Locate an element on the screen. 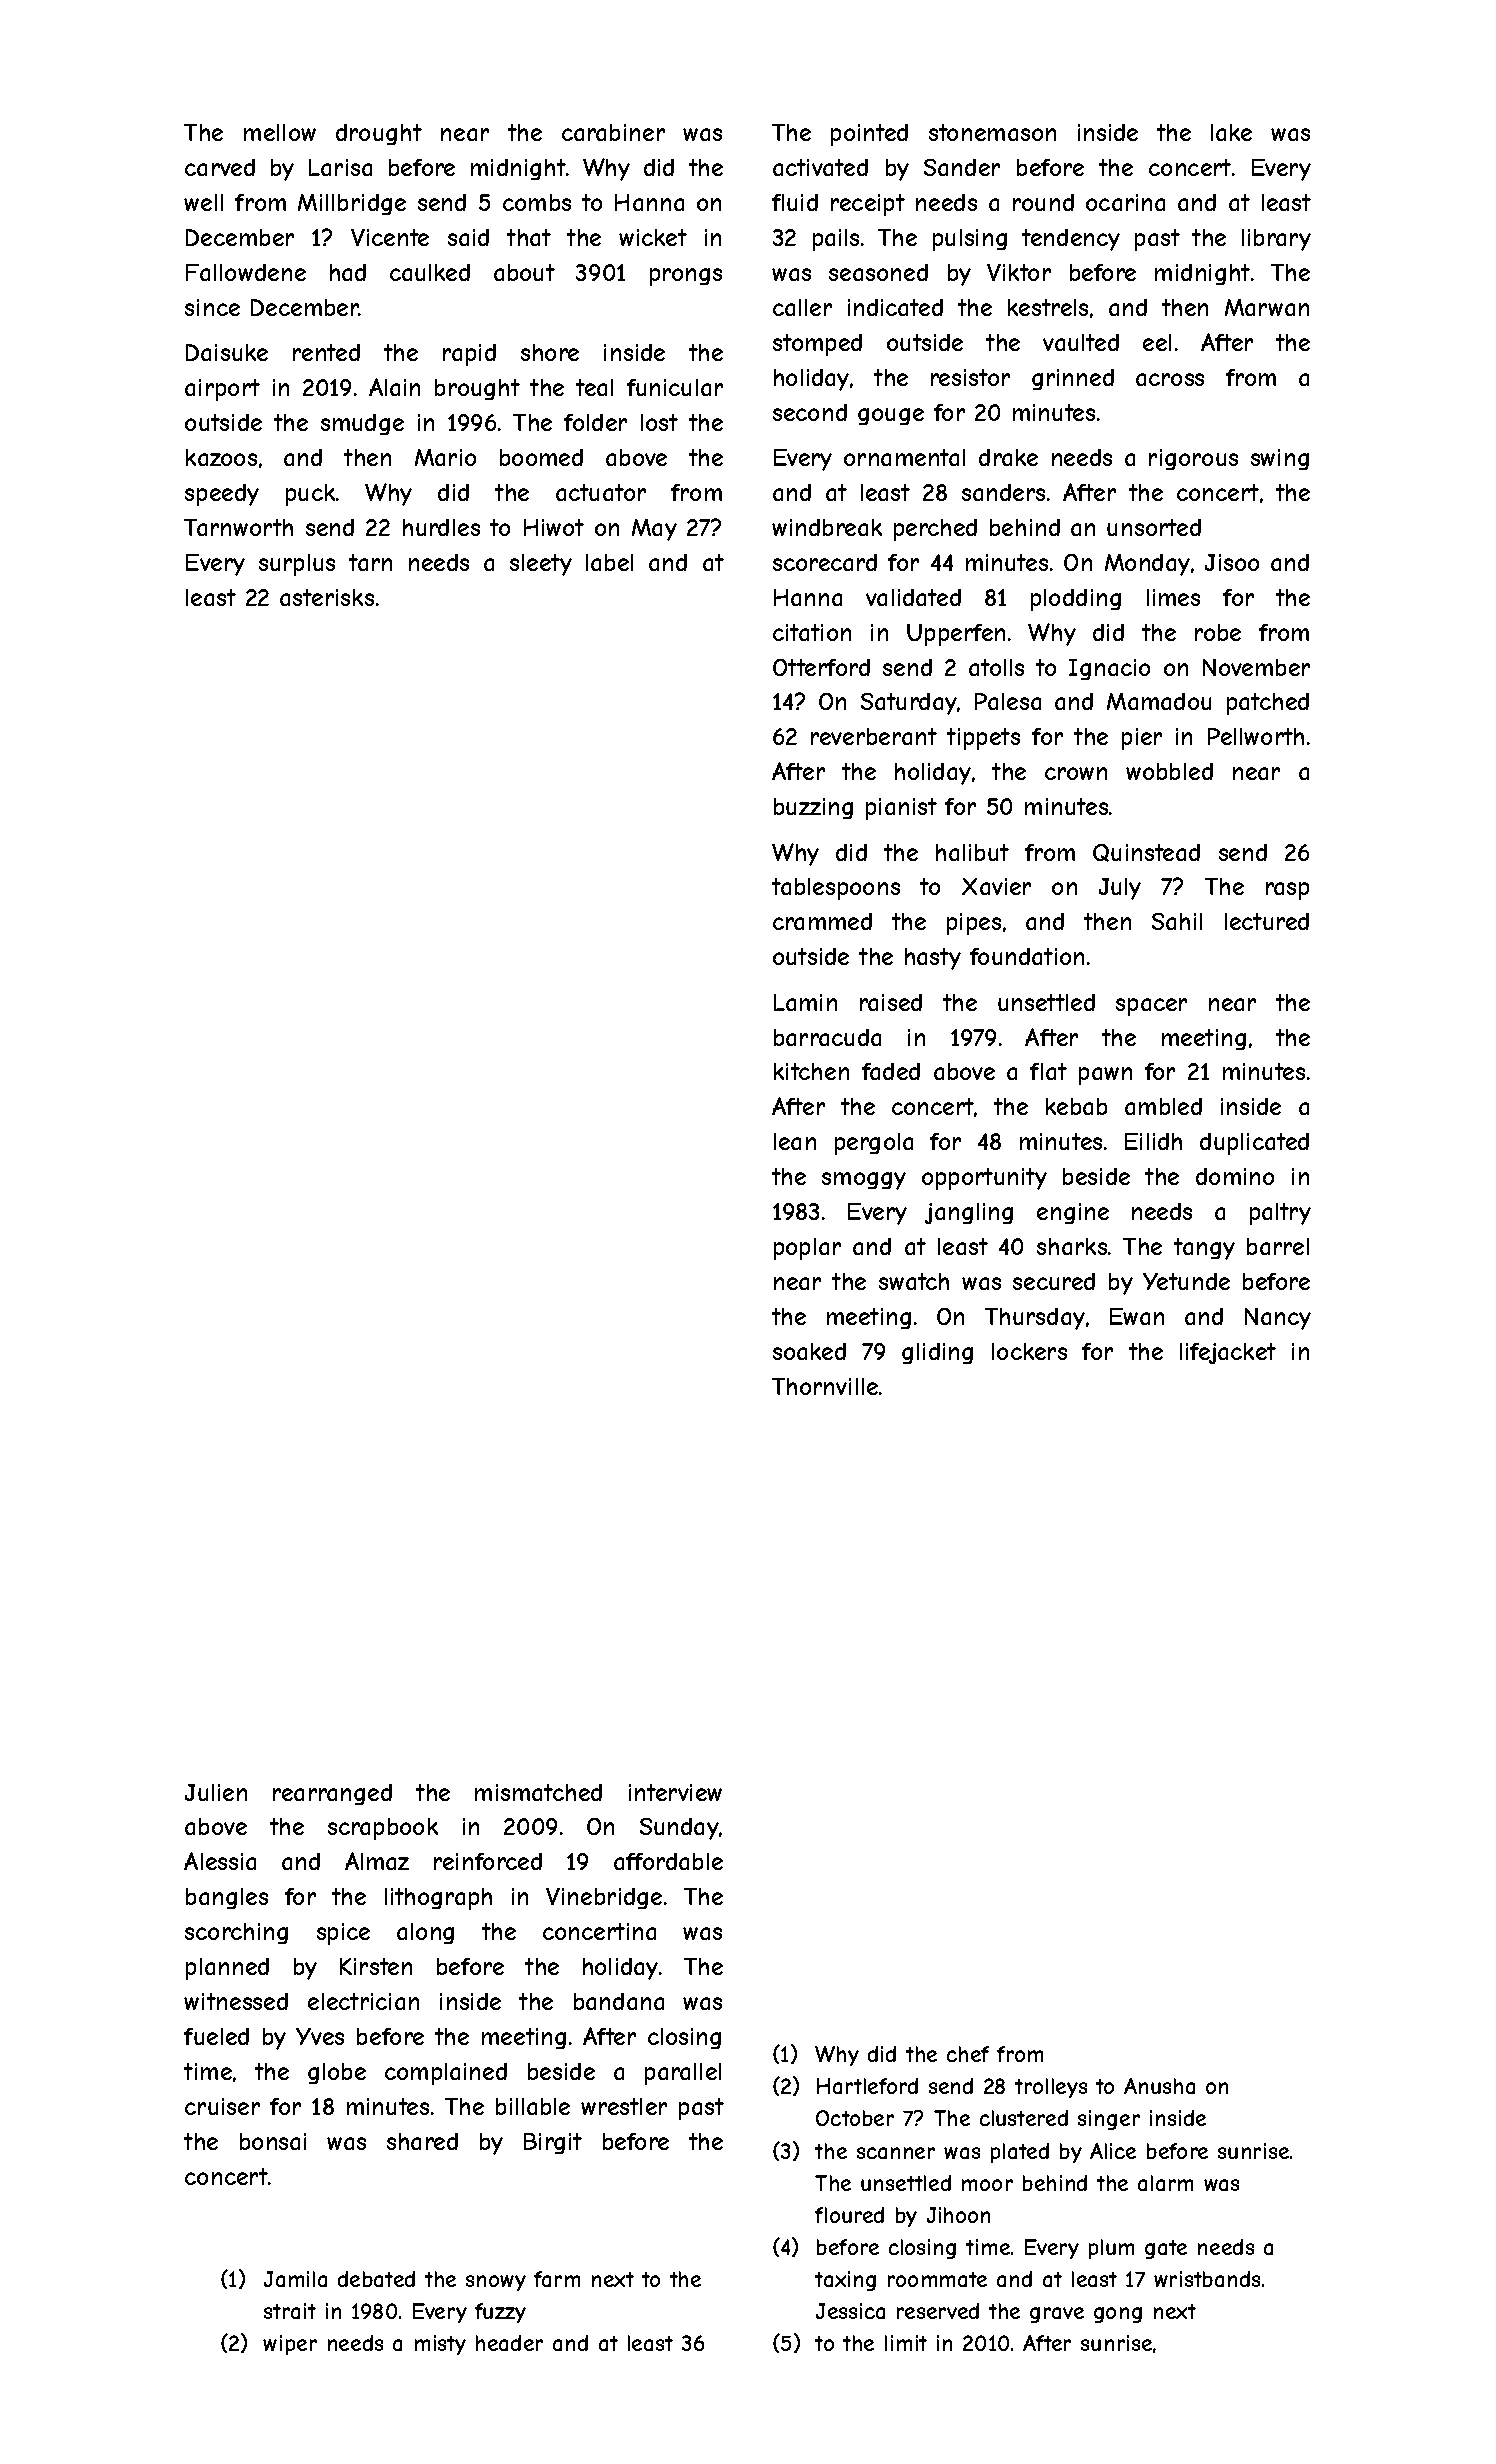 Image resolution: width=1496 pixels, height=2464 pixels. surplus is located at coordinates (297, 565).
